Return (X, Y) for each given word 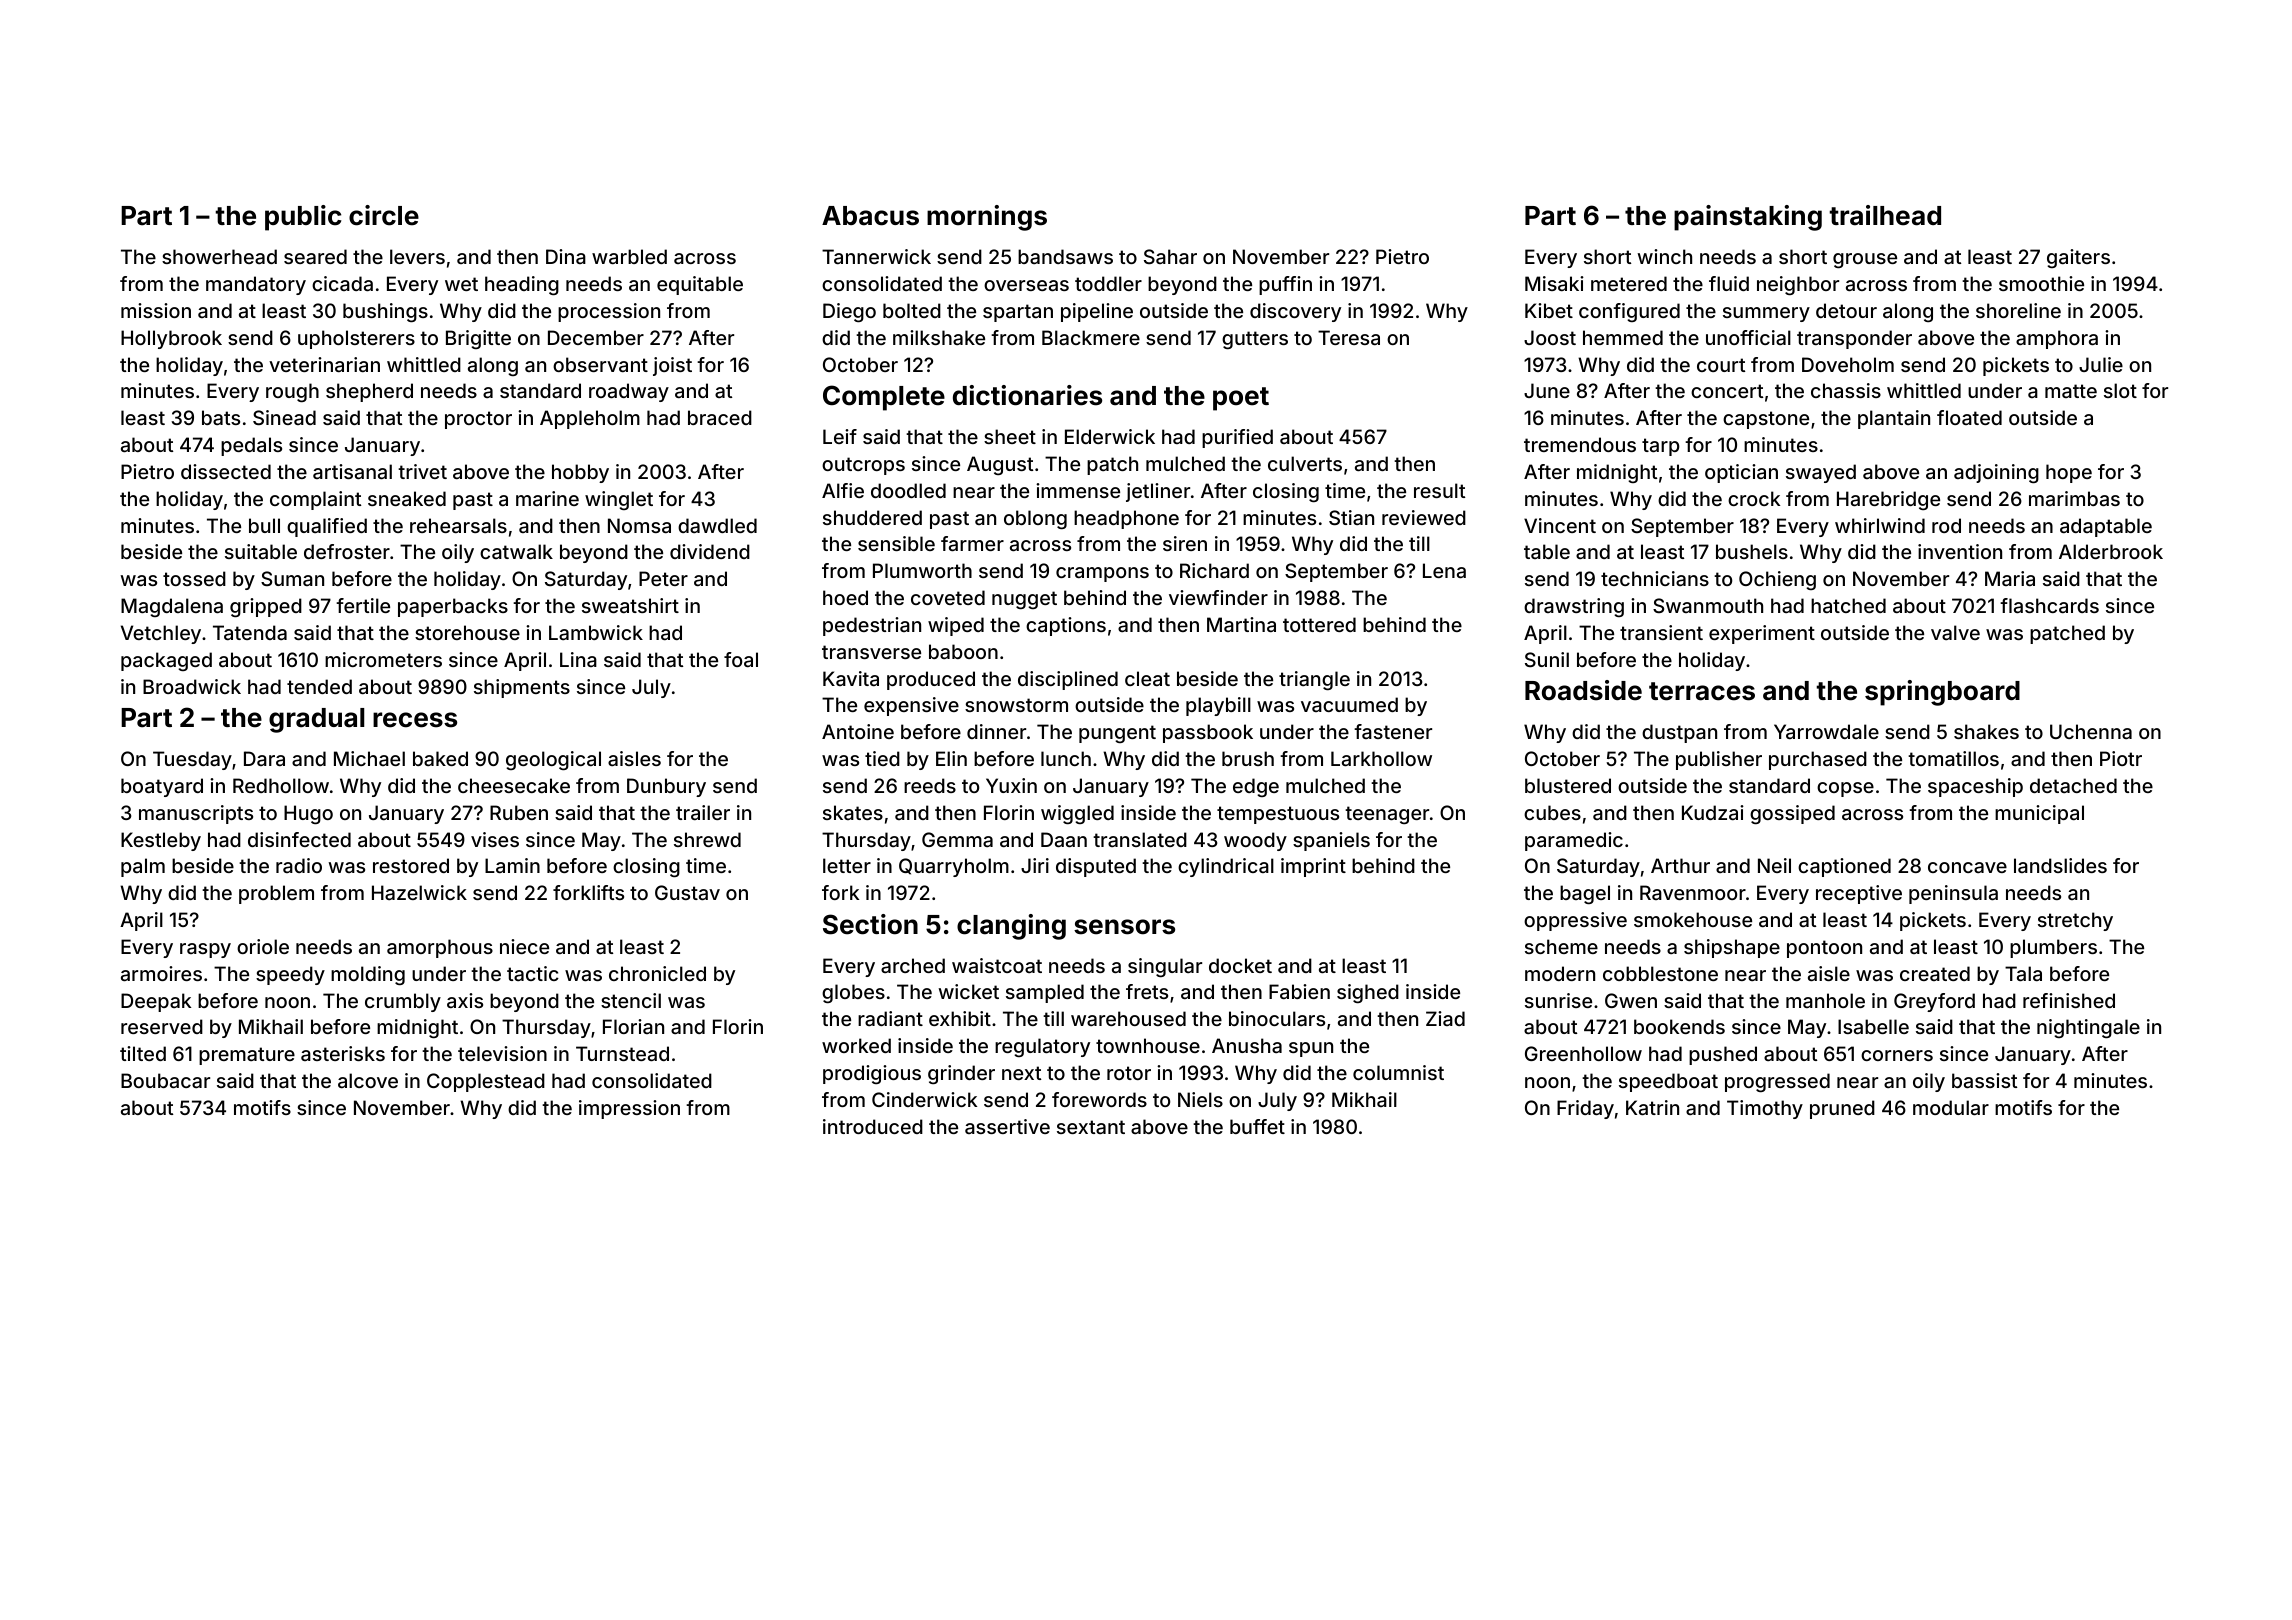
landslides (2060, 865)
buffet (1257, 1126)
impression (629, 1109)
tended (319, 686)
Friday (1585, 1109)
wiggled (1077, 814)
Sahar (1170, 256)
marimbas (2074, 498)
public (303, 218)
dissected (226, 471)
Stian (1351, 517)
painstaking (1748, 218)
